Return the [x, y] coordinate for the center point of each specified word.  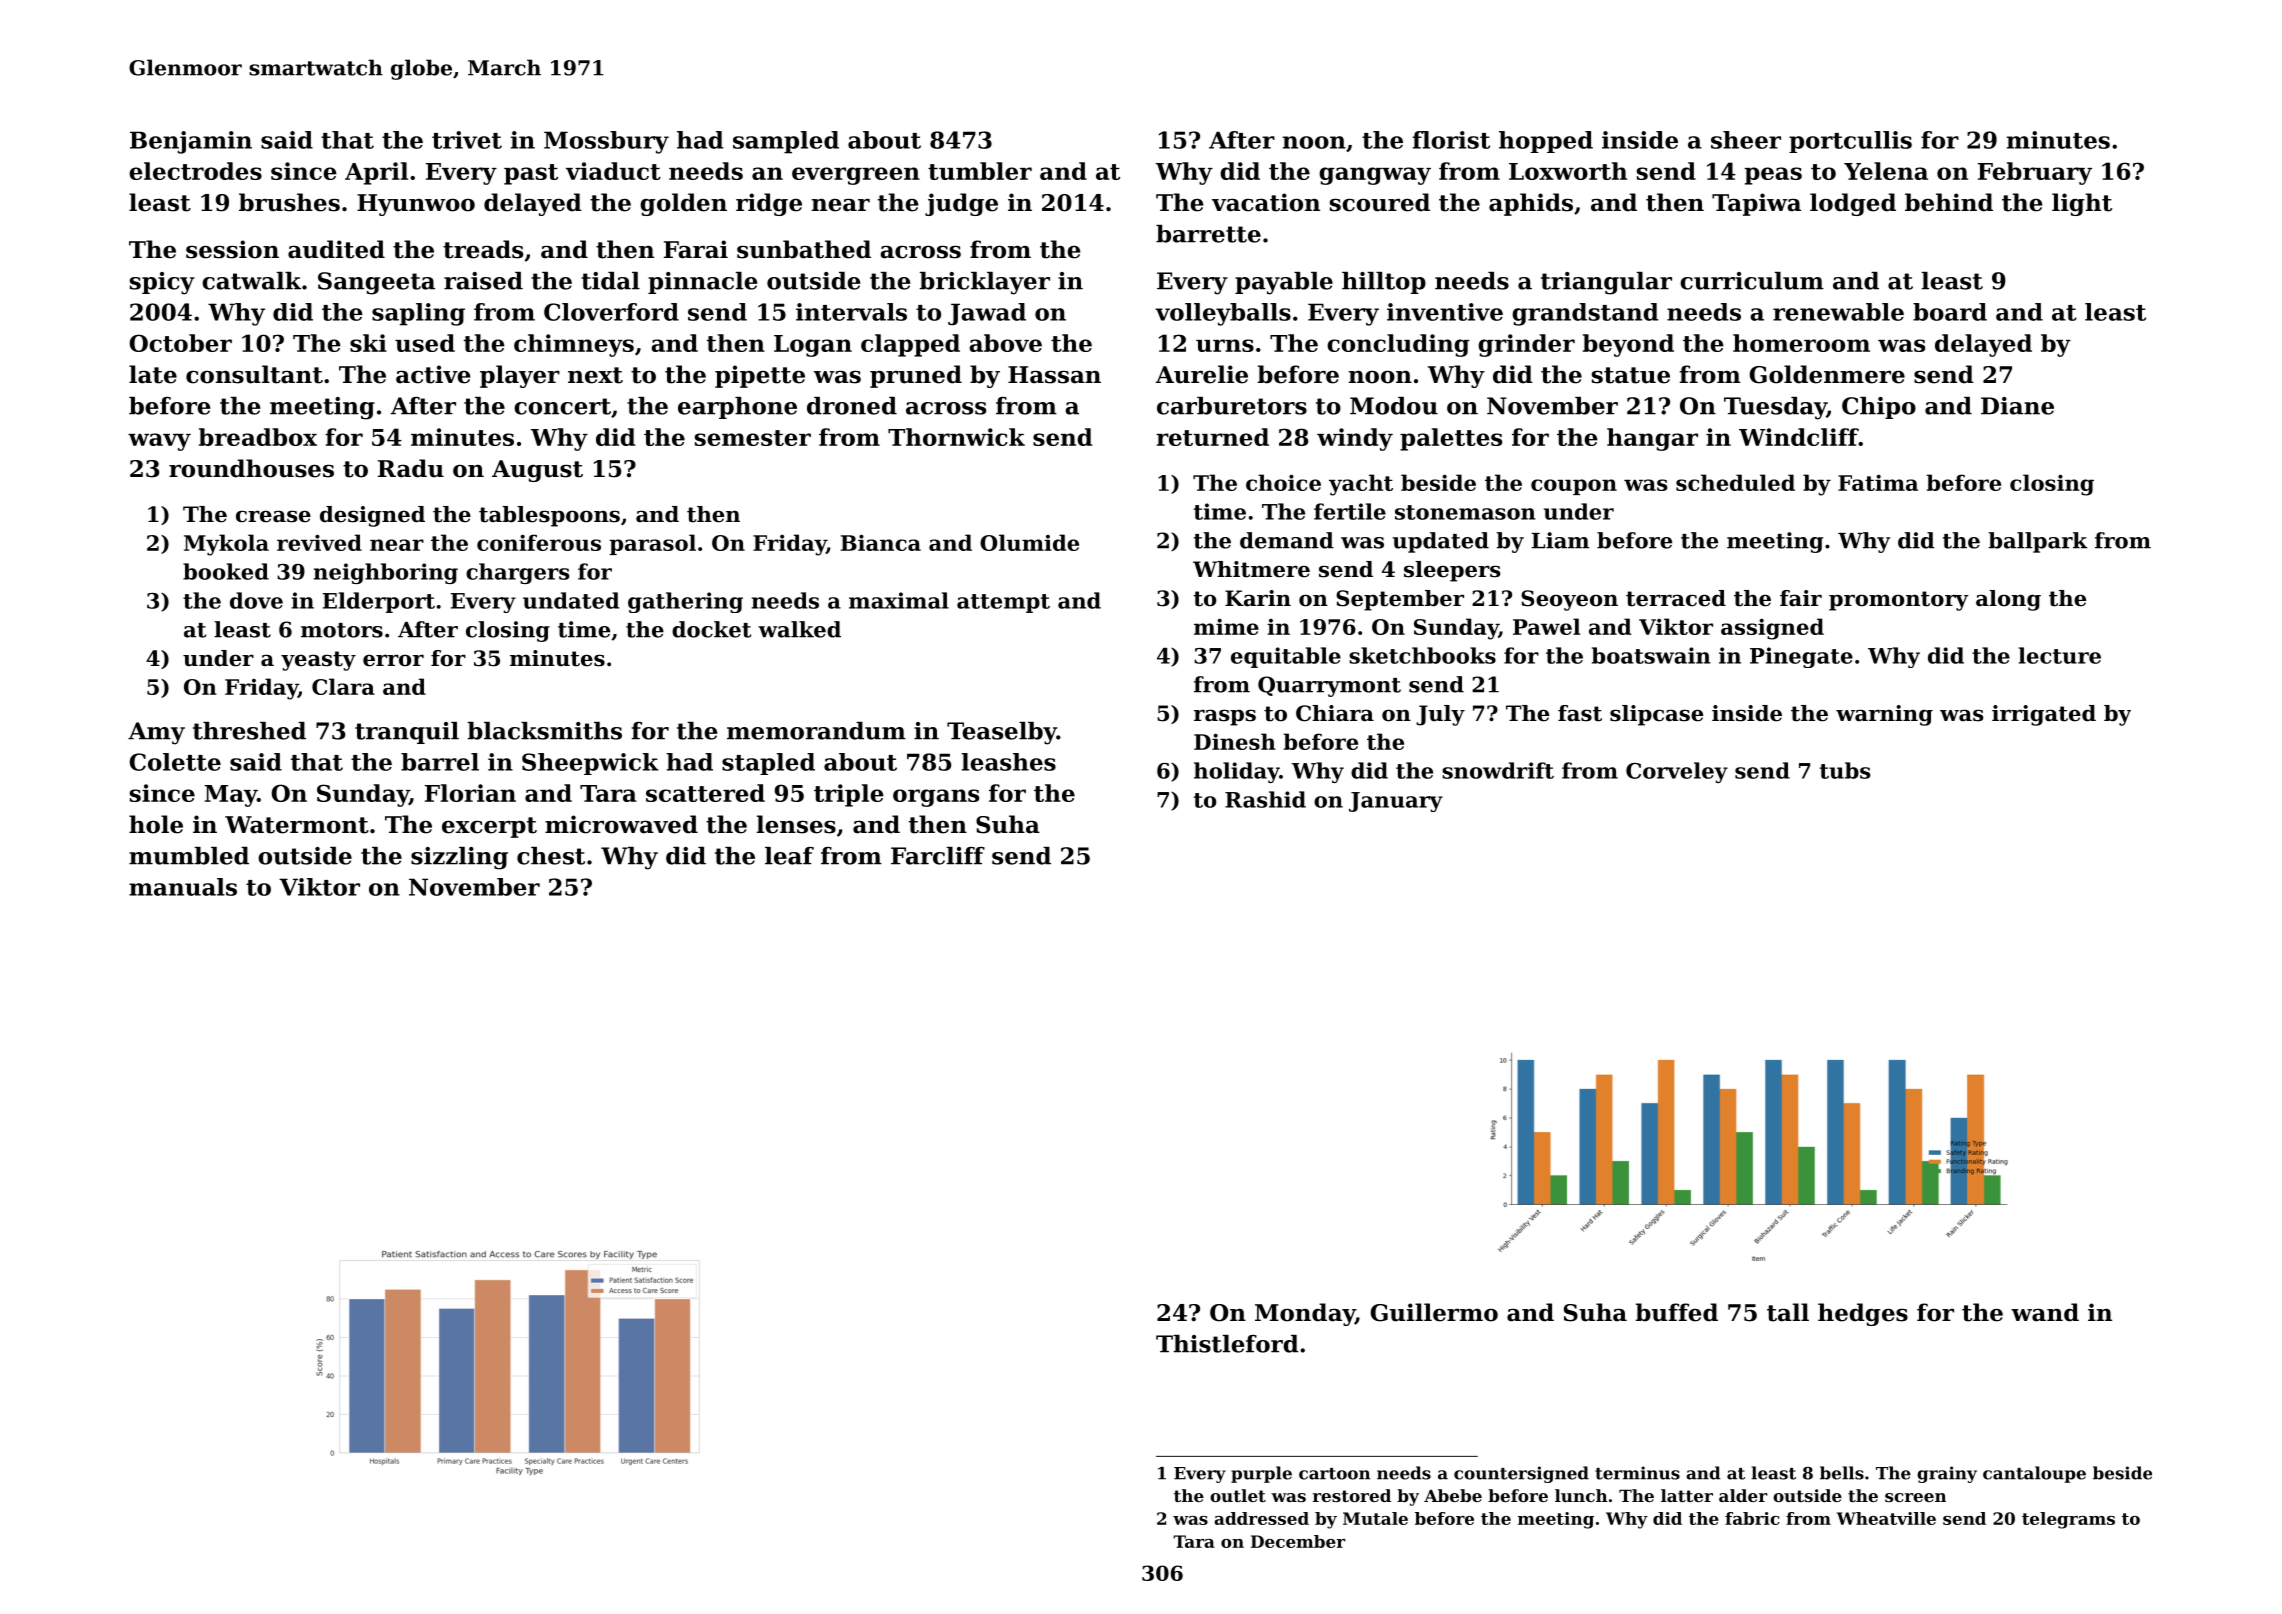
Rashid [1265, 799]
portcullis [1850, 142]
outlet [1238, 1495]
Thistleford [1227, 1344]
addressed [1261, 1518]
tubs [1845, 770]
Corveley [1677, 772]
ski [368, 343]
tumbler [980, 171]
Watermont [297, 825]
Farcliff [938, 856]
